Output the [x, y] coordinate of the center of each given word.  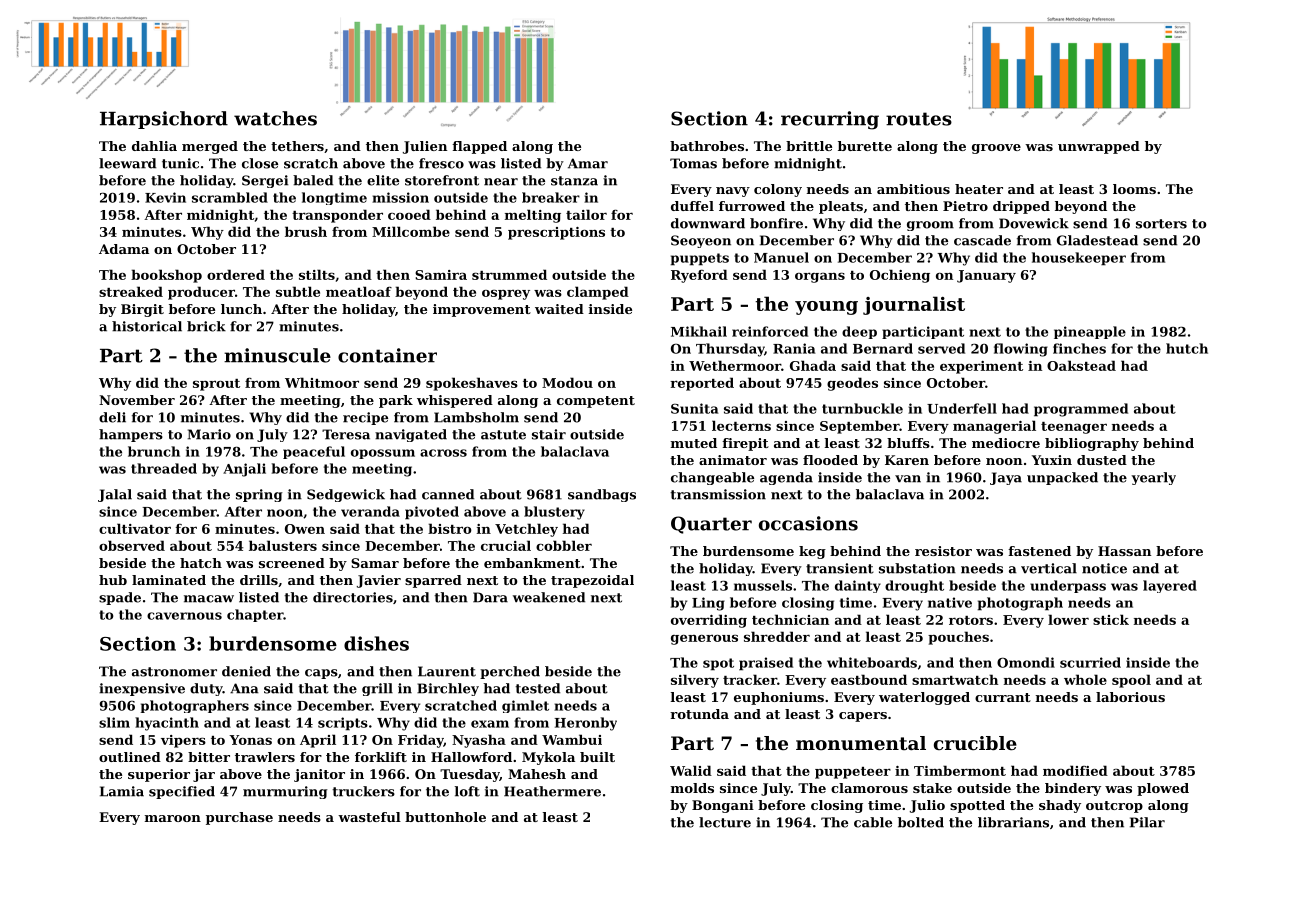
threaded [164, 468]
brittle [809, 146]
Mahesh [537, 774]
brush [306, 231]
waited [559, 309]
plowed [1163, 789]
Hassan [1124, 551]
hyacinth [167, 724]
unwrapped [1099, 147]
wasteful [369, 817]
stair [549, 434]
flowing [1021, 350]
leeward [127, 163]
